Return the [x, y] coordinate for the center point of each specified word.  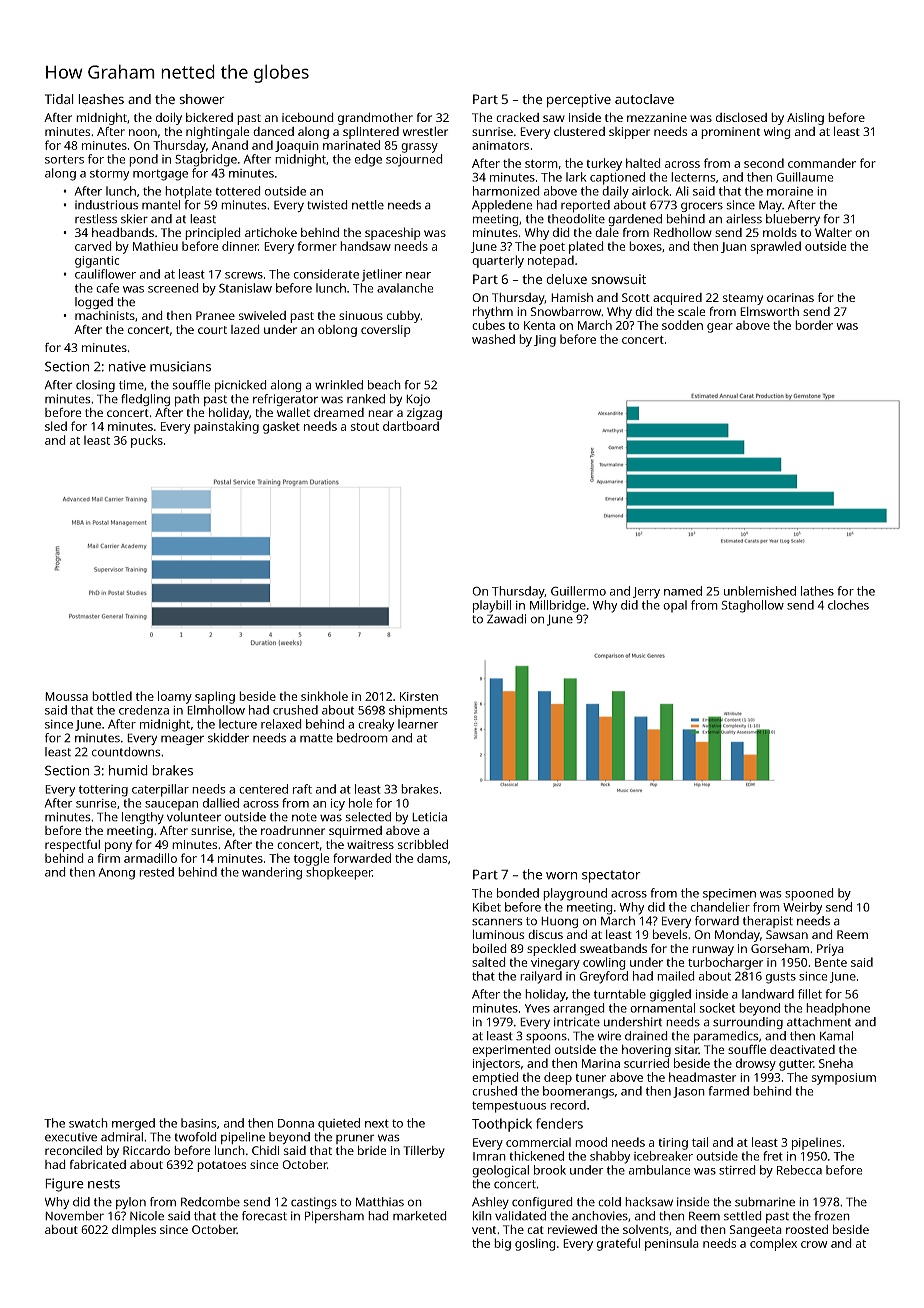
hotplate [188, 192]
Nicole [147, 1216]
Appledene [502, 206]
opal [675, 606]
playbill [492, 606]
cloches [848, 605]
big [502, 1244]
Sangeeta [756, 1231]
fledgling [145, 400]
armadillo [150, 858]
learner [418, 724]
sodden [682, 325]
